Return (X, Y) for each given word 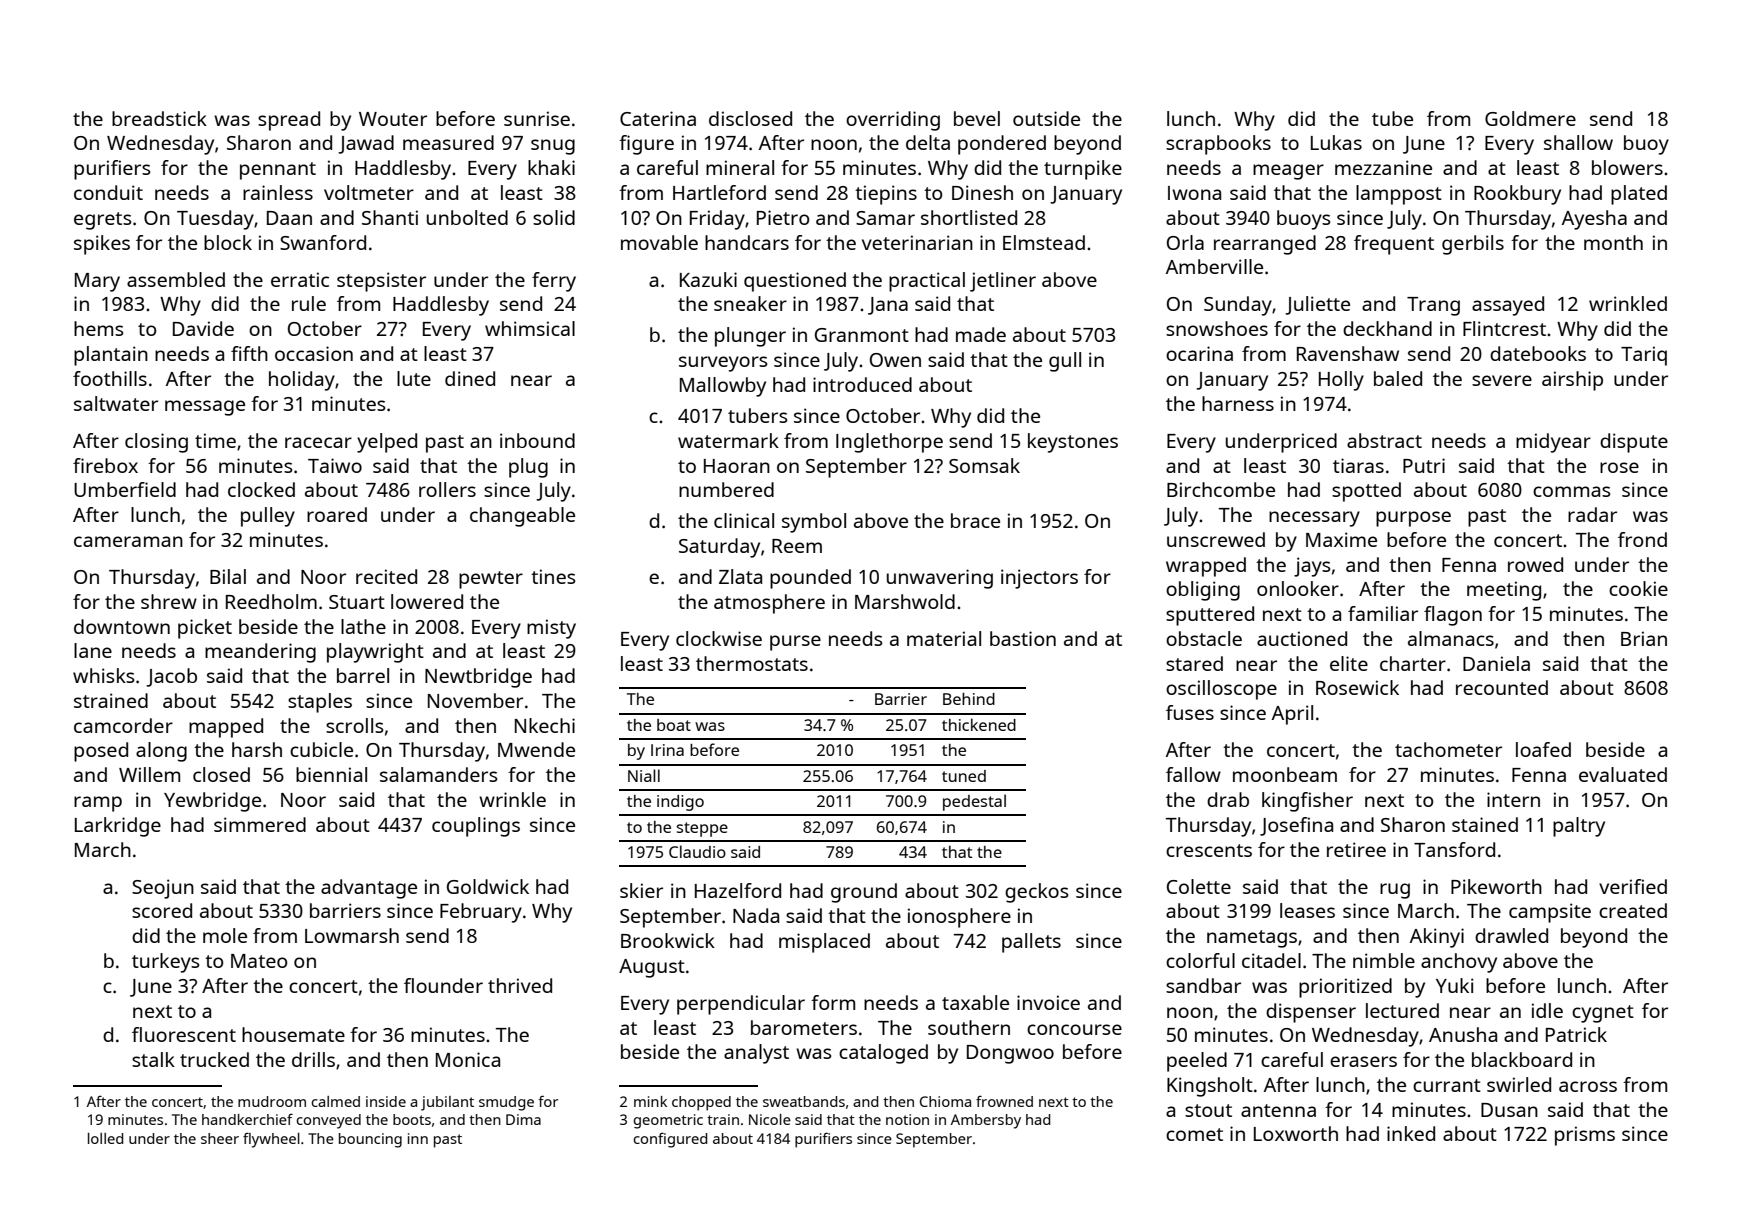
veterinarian (917, 242)
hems (98, 328)
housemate (293, 1034)
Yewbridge (212, 802)
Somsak (984, 465)
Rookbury (1517, 195)
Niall (644, 775)
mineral (740, 167)
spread (289, 121)
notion (907, 1119)
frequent (1394, 245)
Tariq (1644, 356)
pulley (268, 517)
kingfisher (1307, 802)
